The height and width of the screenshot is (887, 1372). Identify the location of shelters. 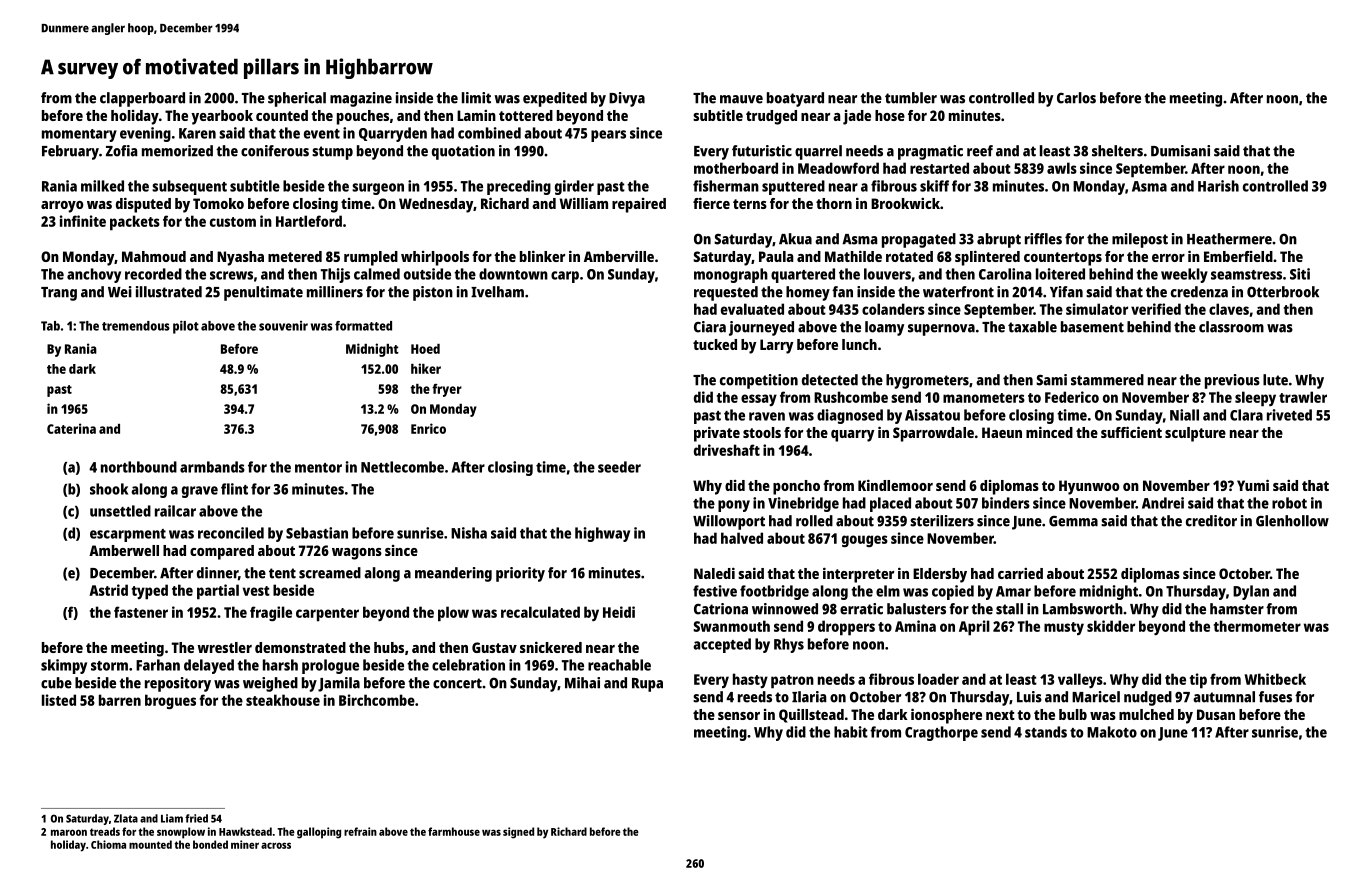
(1117, 151).
